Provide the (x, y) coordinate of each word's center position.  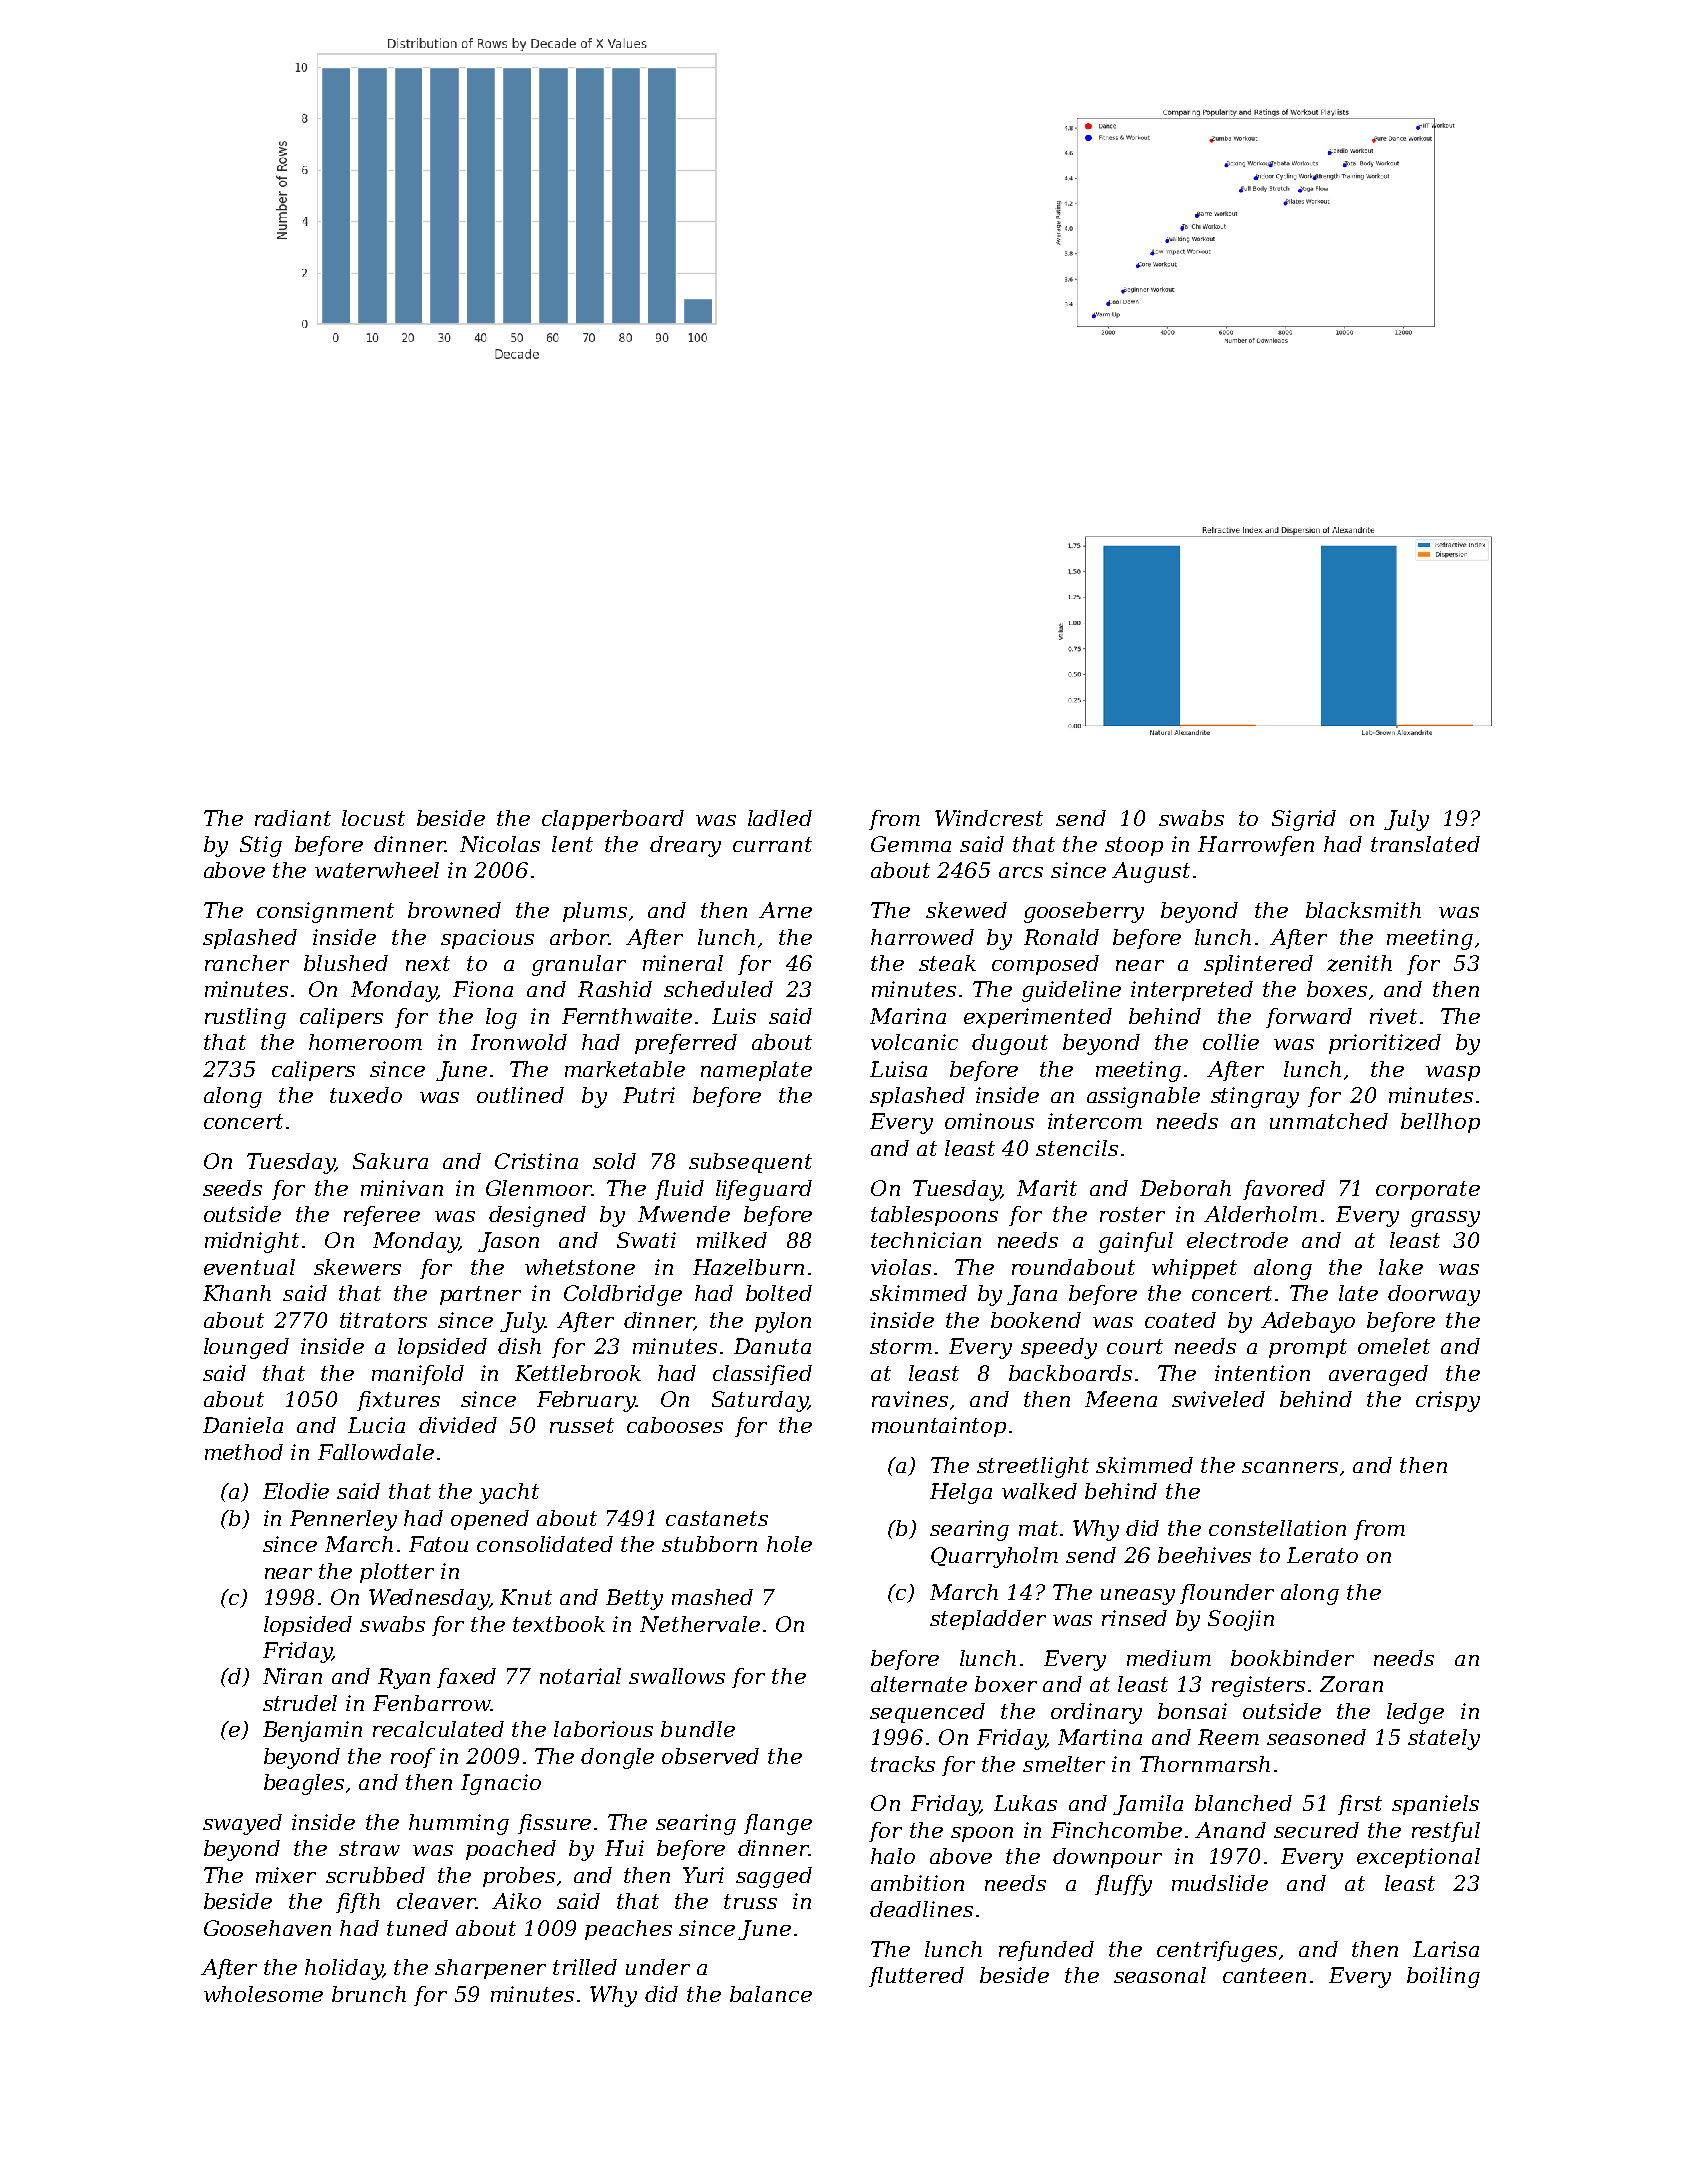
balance (771, 1994)
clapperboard (613, 820)
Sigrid (1304, 820)
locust (373, 818)
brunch (369, 1994)
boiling (1443, 1977)
